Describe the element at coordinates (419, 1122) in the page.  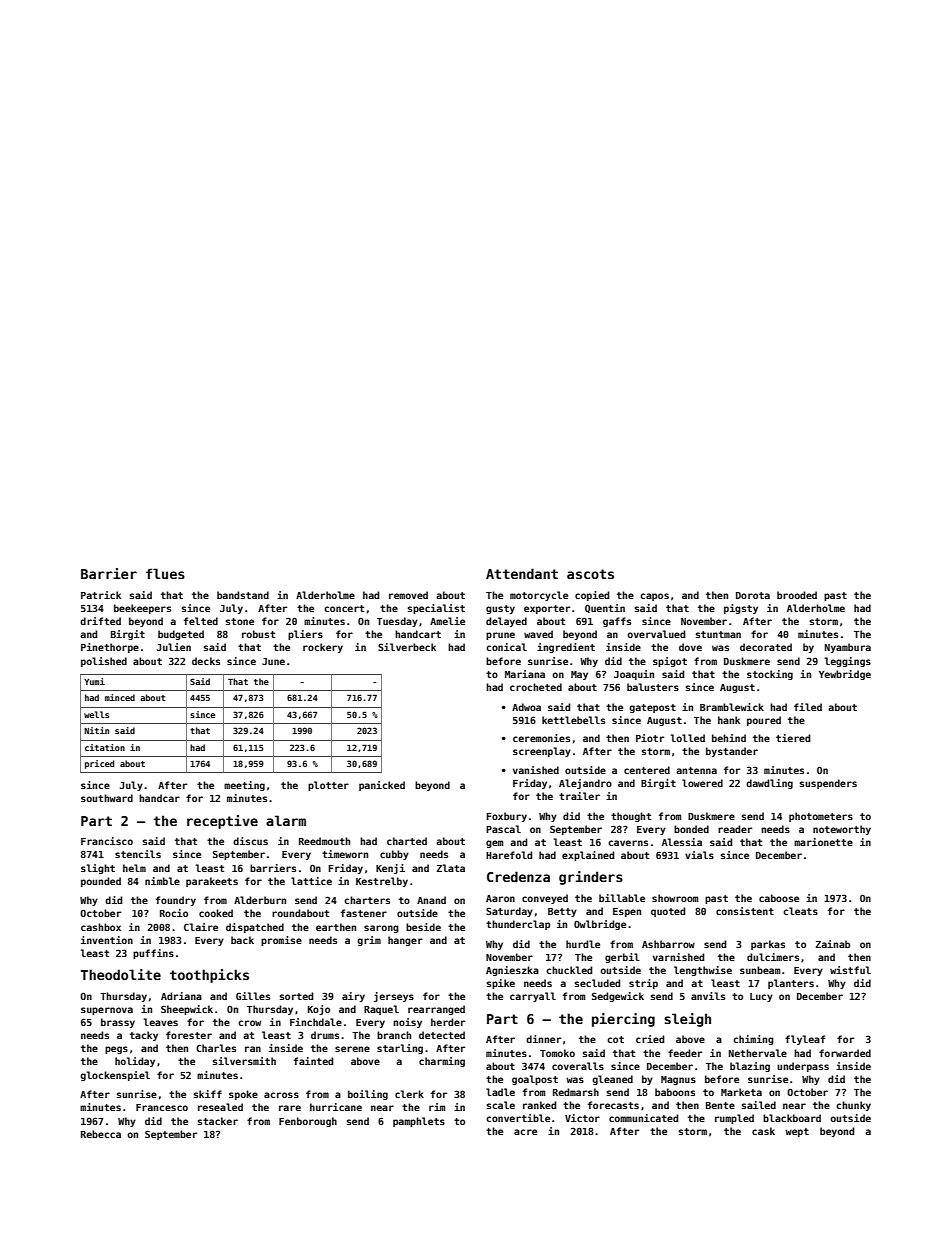
I see `pamphlets` at that location.
